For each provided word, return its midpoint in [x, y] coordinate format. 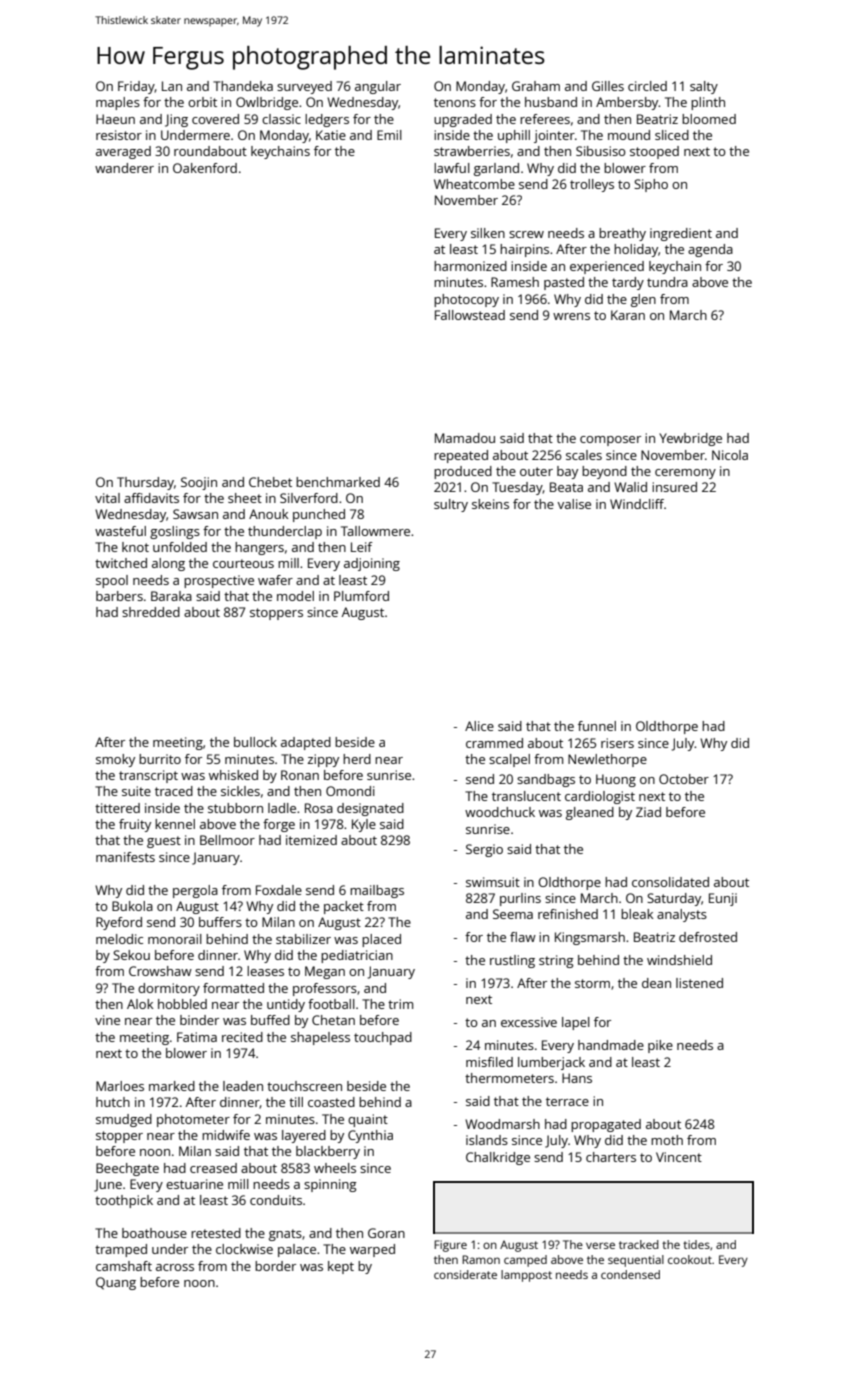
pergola [195, 891]
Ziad [648, 812]
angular [378, 87]
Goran [386, 1233]
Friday [136, 87]
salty [704, 87]
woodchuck [500, 812]
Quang [116, 1283]
